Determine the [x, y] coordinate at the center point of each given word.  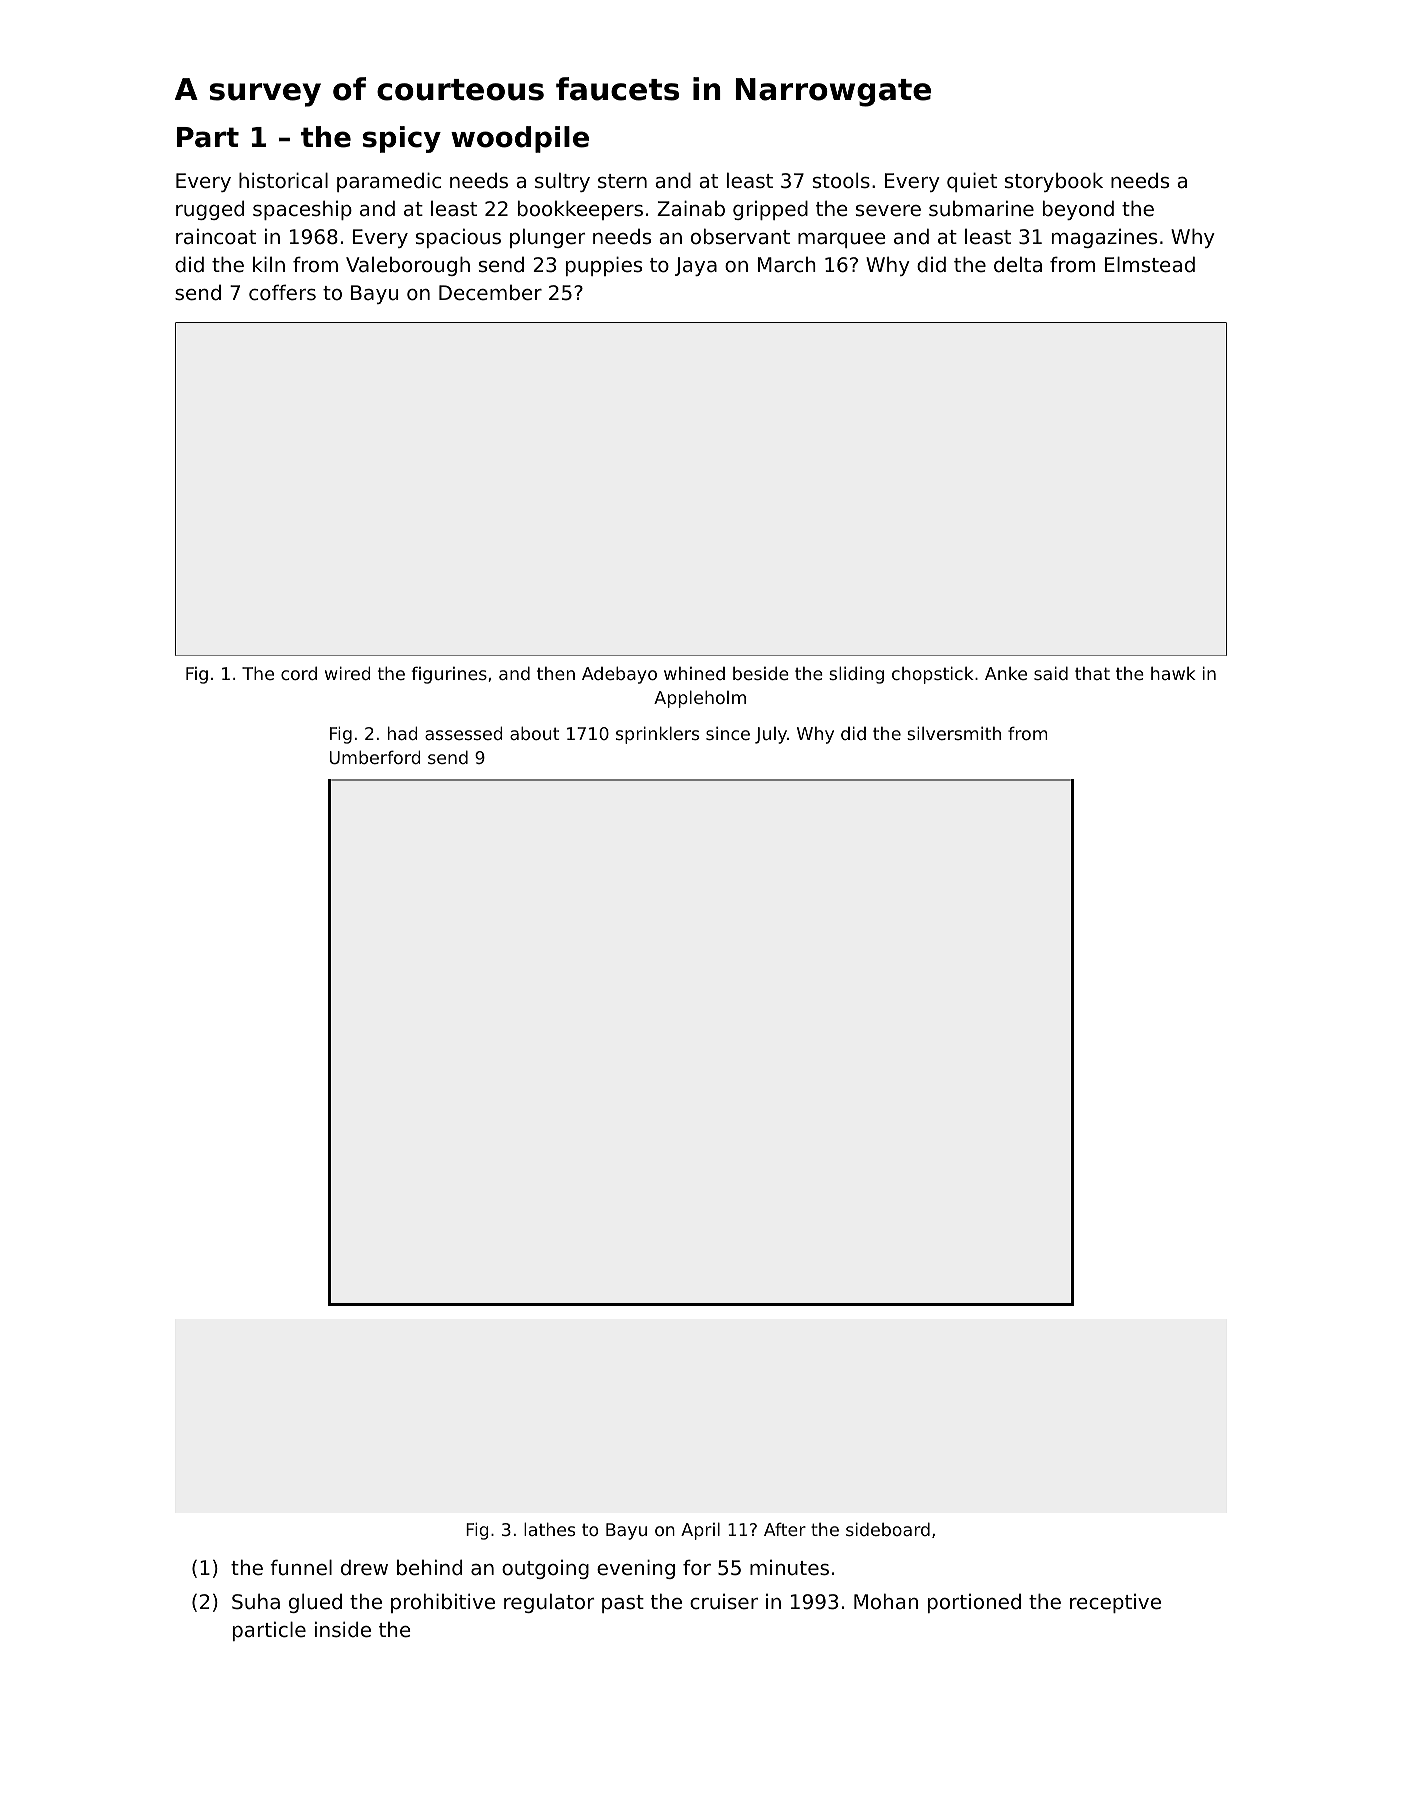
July [771, 735]
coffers [282, 293]
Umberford [375, 757]
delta [1018, 264]
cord [299, 673]
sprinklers [657, 735]
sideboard [888, 1529]
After [785, 1529]
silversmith [954, 733]
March [787, 265]
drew [364, 1567]
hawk [1173, 673]
